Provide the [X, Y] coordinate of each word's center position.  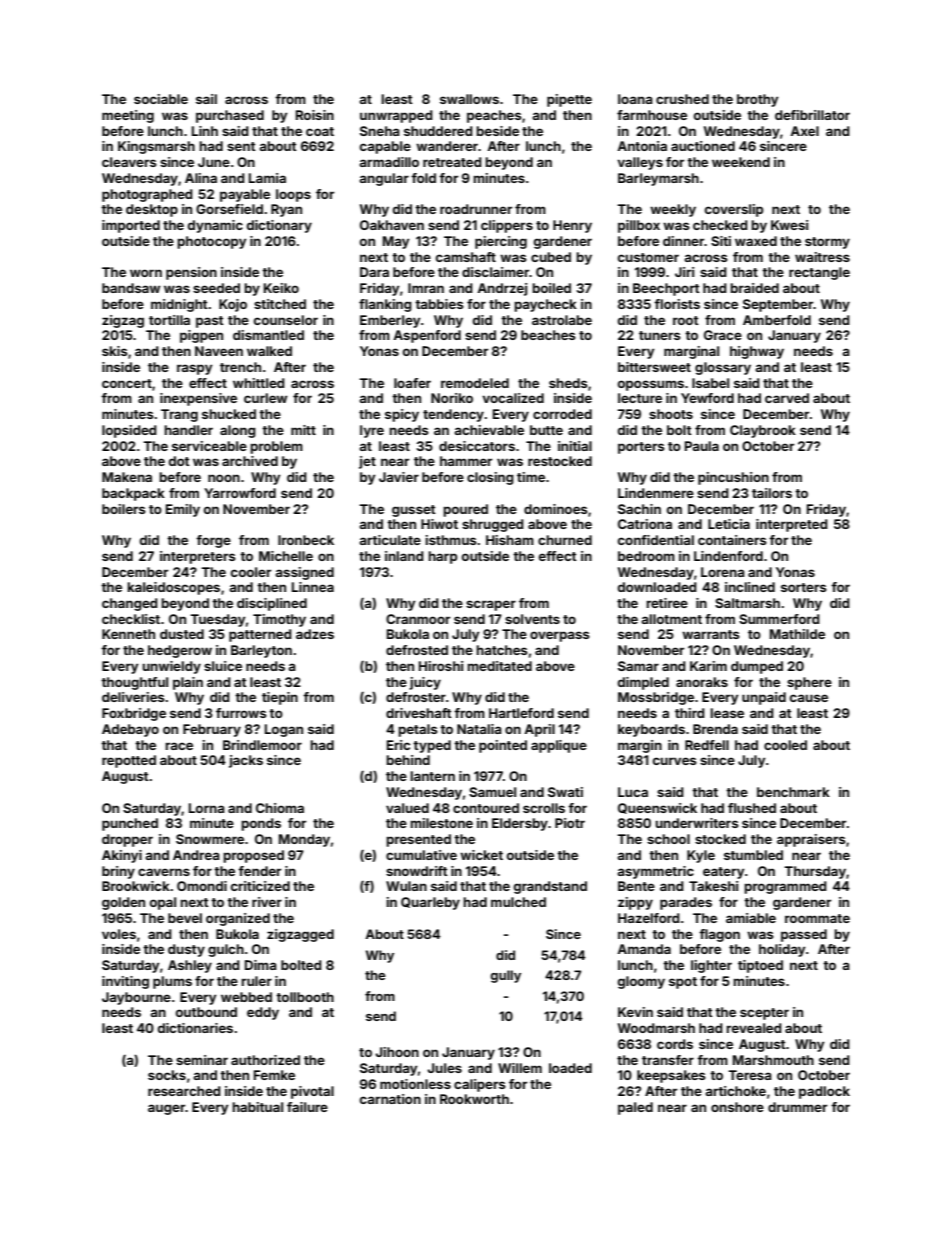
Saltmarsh [747, 603]
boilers [124, 509]
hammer [466, 461]
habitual [257, 1107]
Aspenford [427, 336]
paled [635, 1108]
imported [131, 226]
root [686, 320]
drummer [797, 1107]
